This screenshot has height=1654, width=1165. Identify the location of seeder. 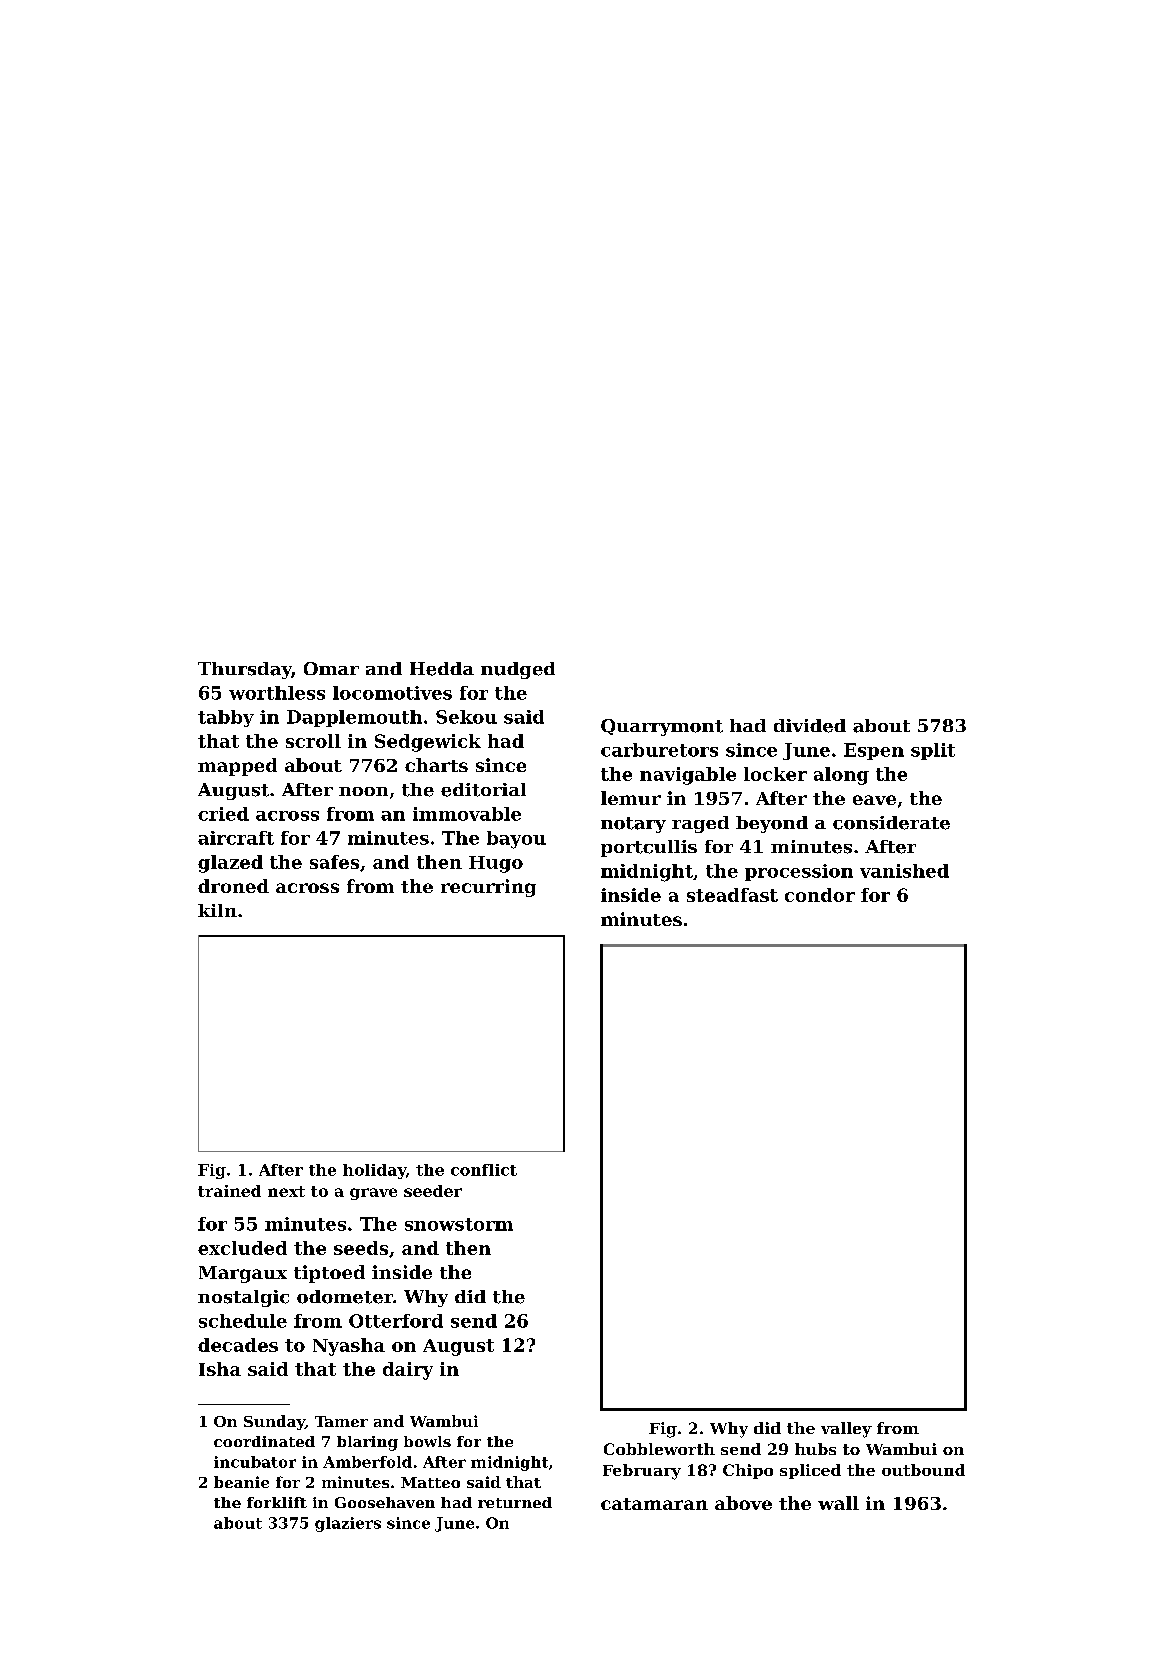
(433, 1191).
